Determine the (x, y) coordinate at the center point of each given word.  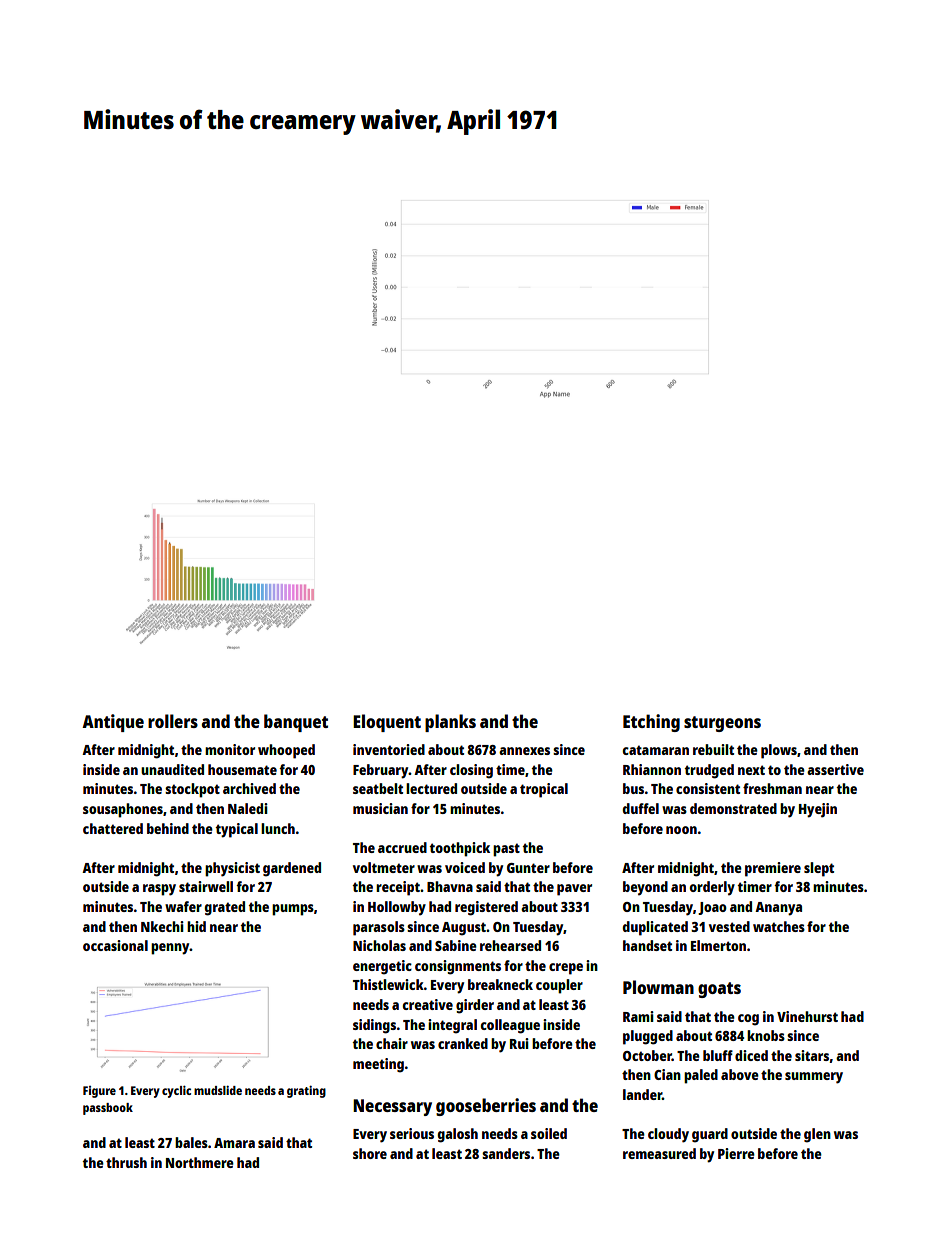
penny (170, 949)
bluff (718, 1055)
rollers (173, 721)
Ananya (778, 909)
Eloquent (387, 723)
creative (427, 1004)
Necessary (392, 1107)
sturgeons (722, 724)
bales (191, 1142)
